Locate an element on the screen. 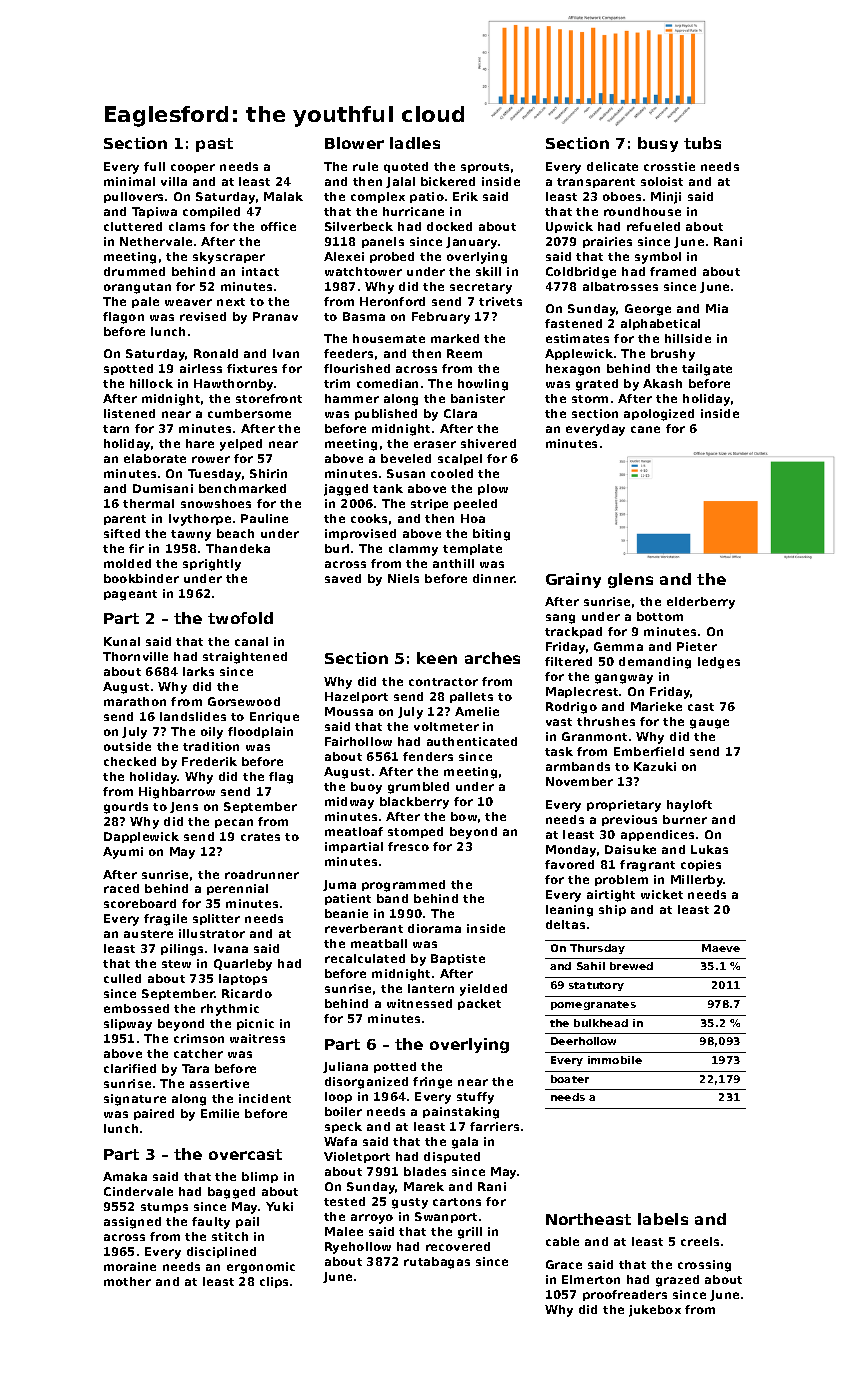 The width and height of the screenshot is (849, 1400). jukebox is located at coordinates (655, 1311).
